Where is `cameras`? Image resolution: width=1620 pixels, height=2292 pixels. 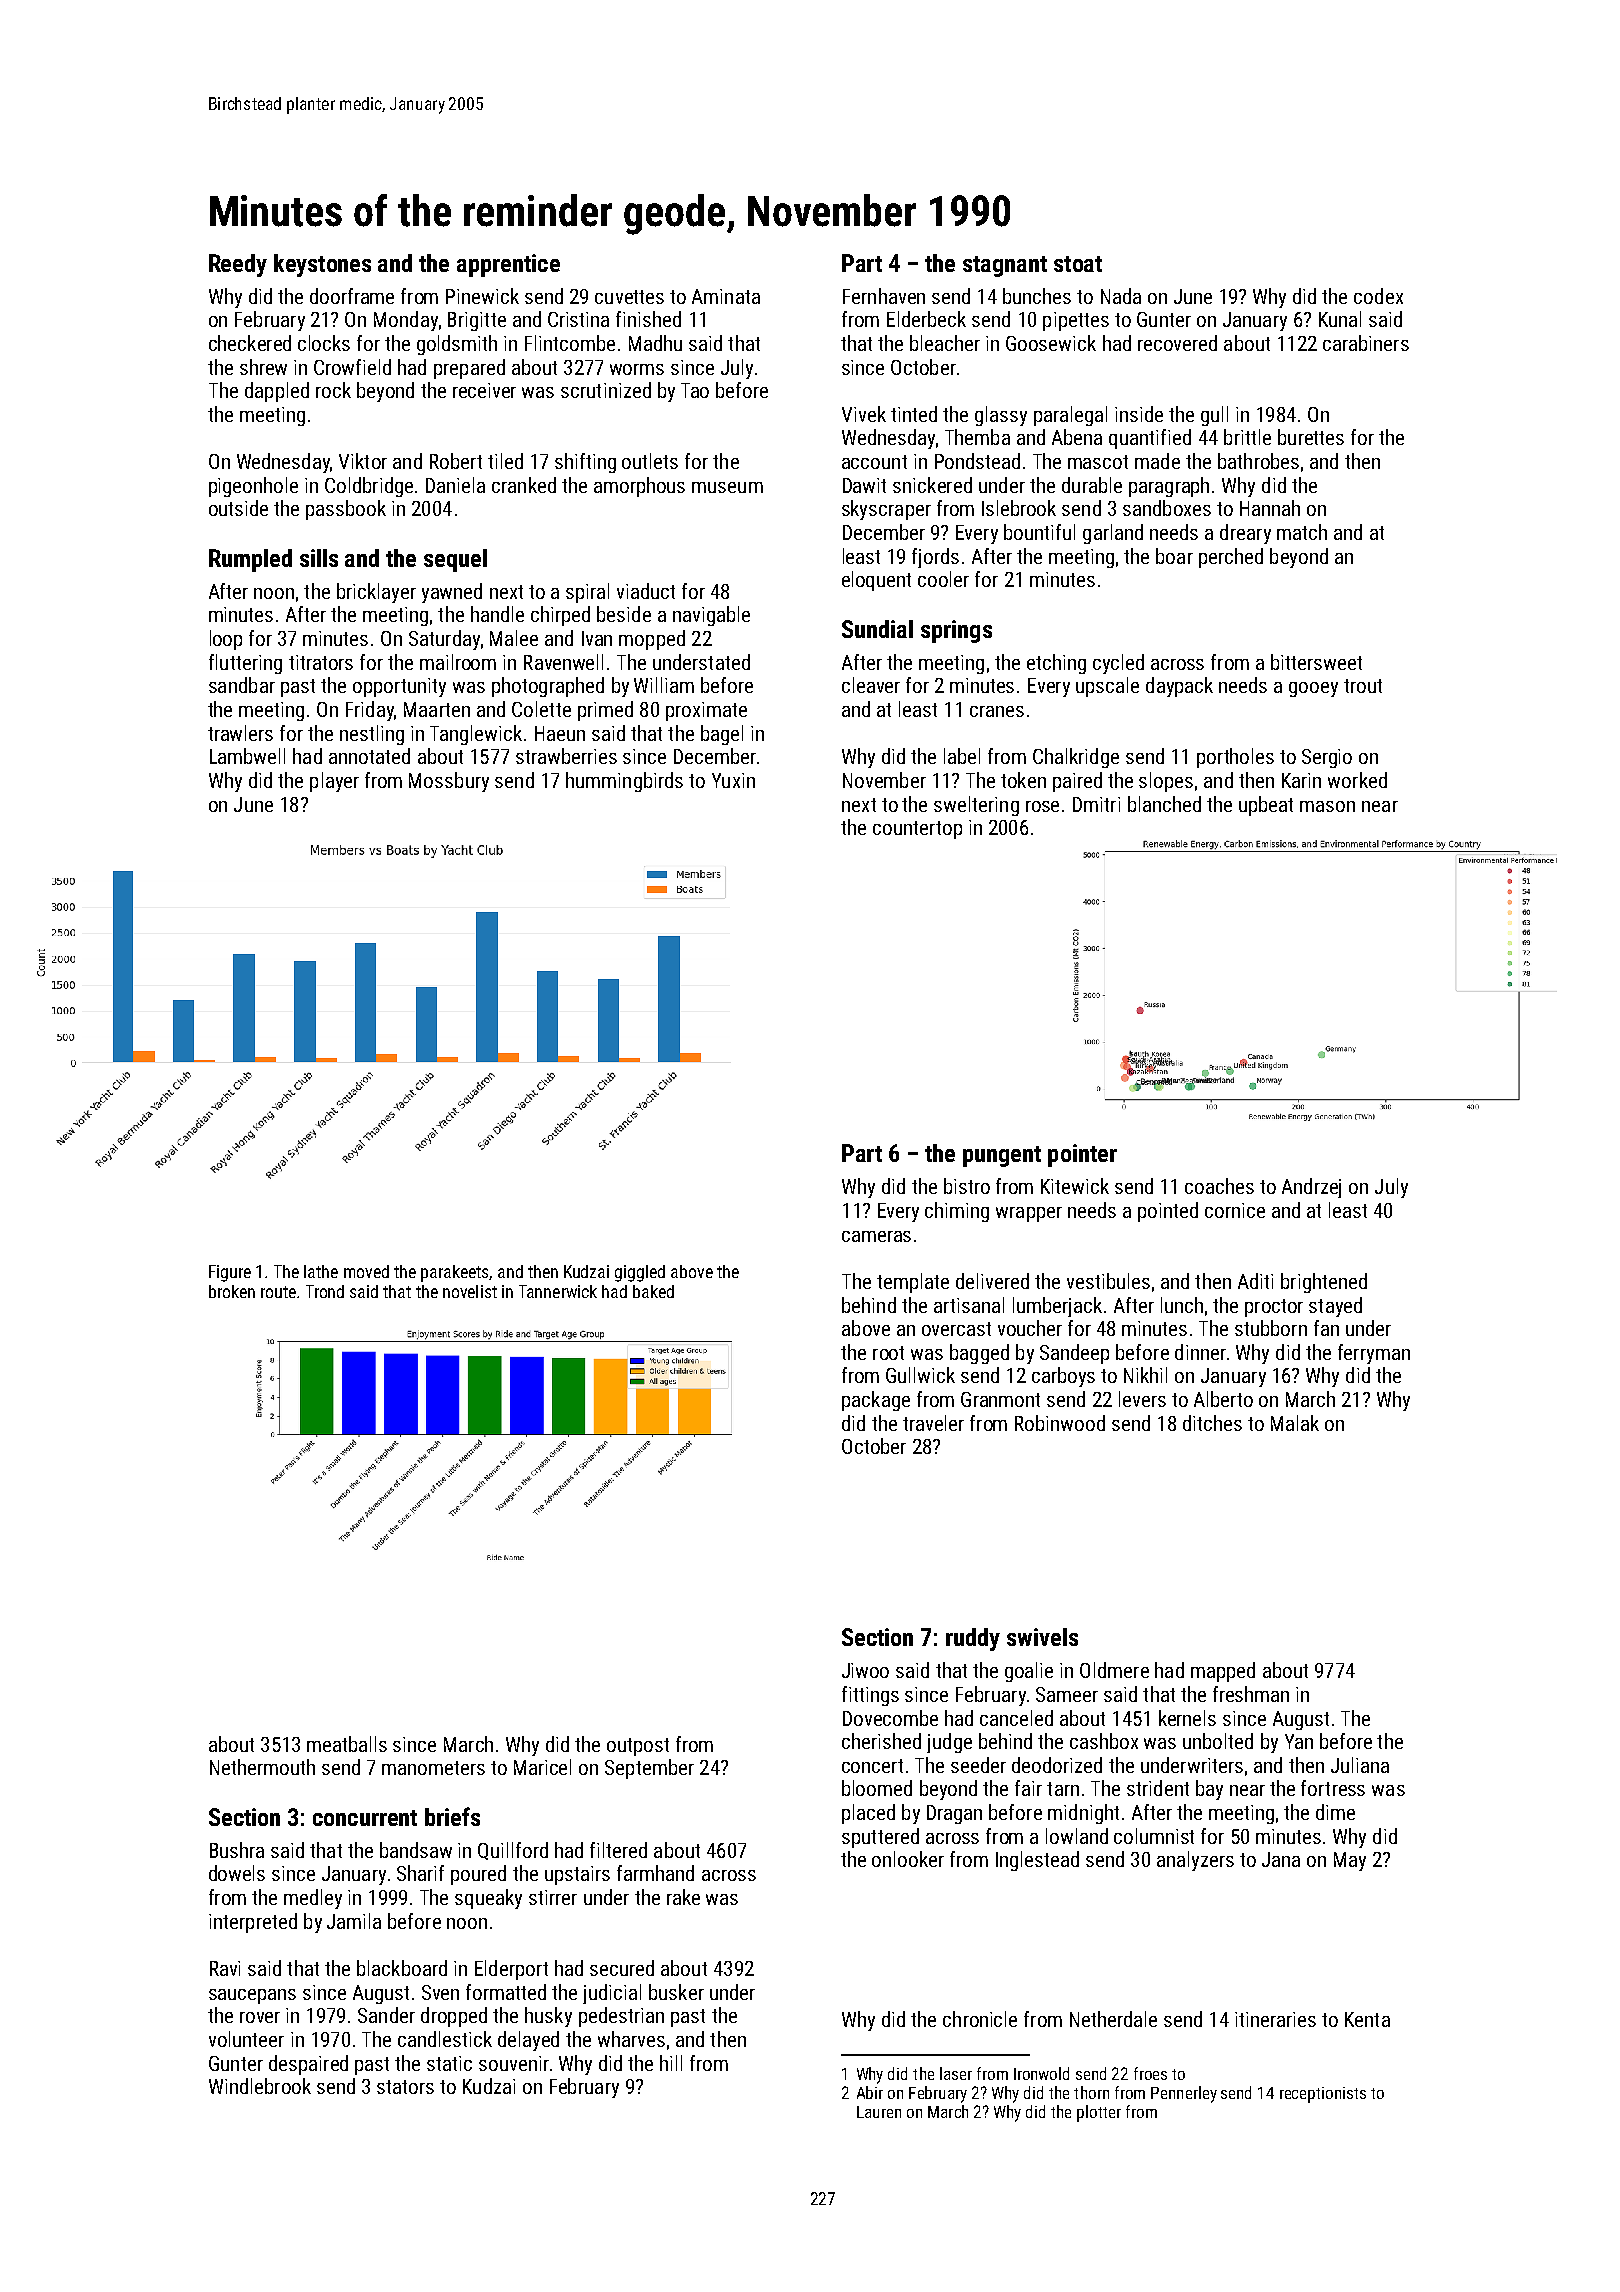
cameras is located at coordinates (876, 1236).
